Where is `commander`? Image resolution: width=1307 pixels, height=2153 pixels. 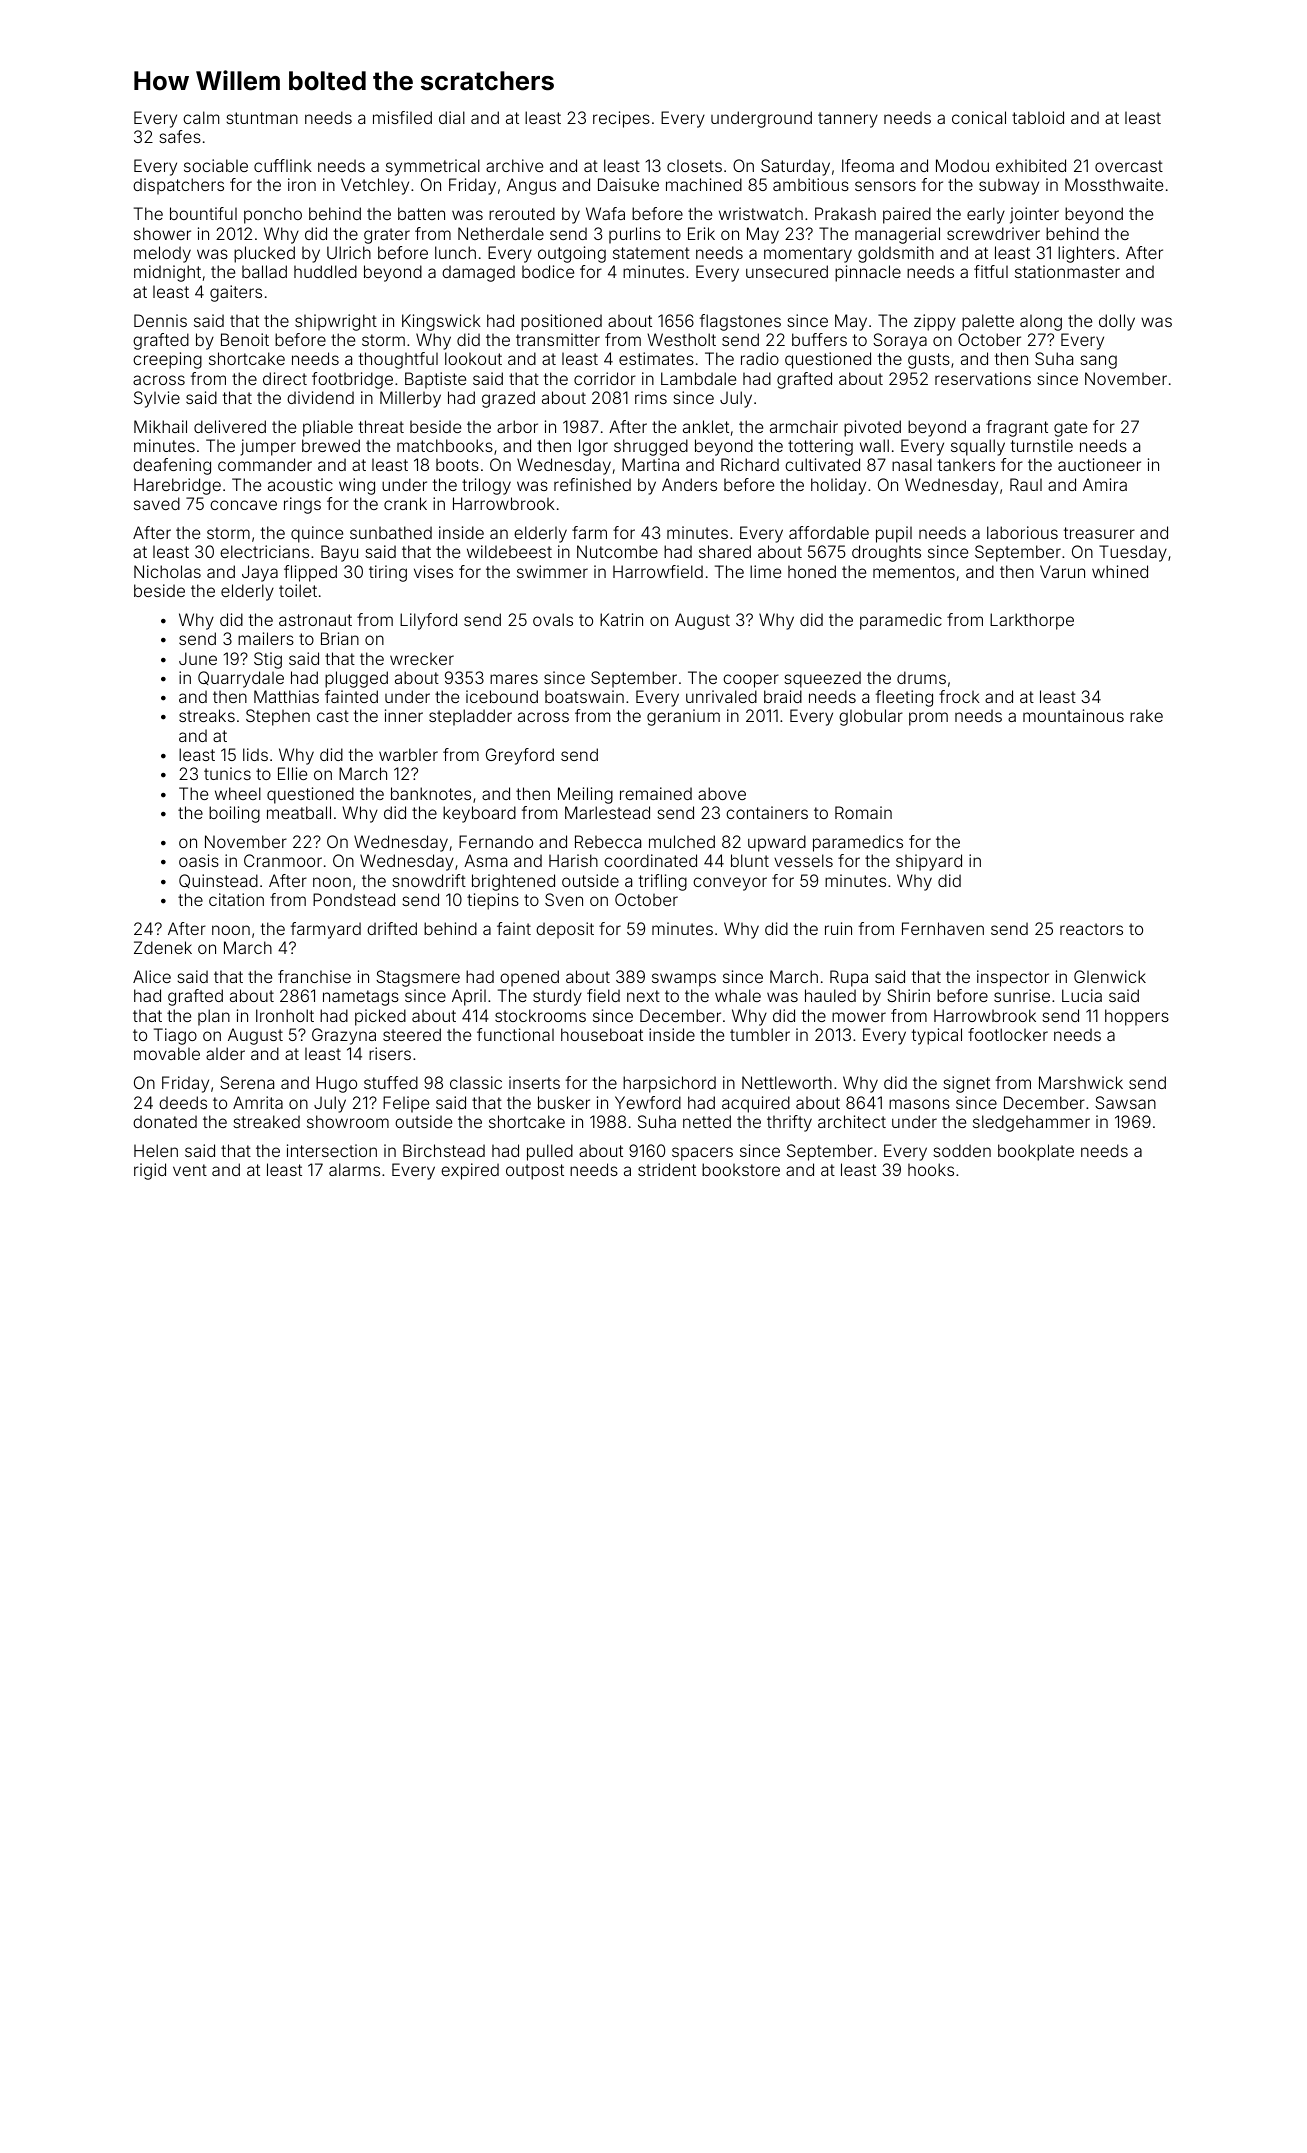 commander is located at coordinates (265, 464).
